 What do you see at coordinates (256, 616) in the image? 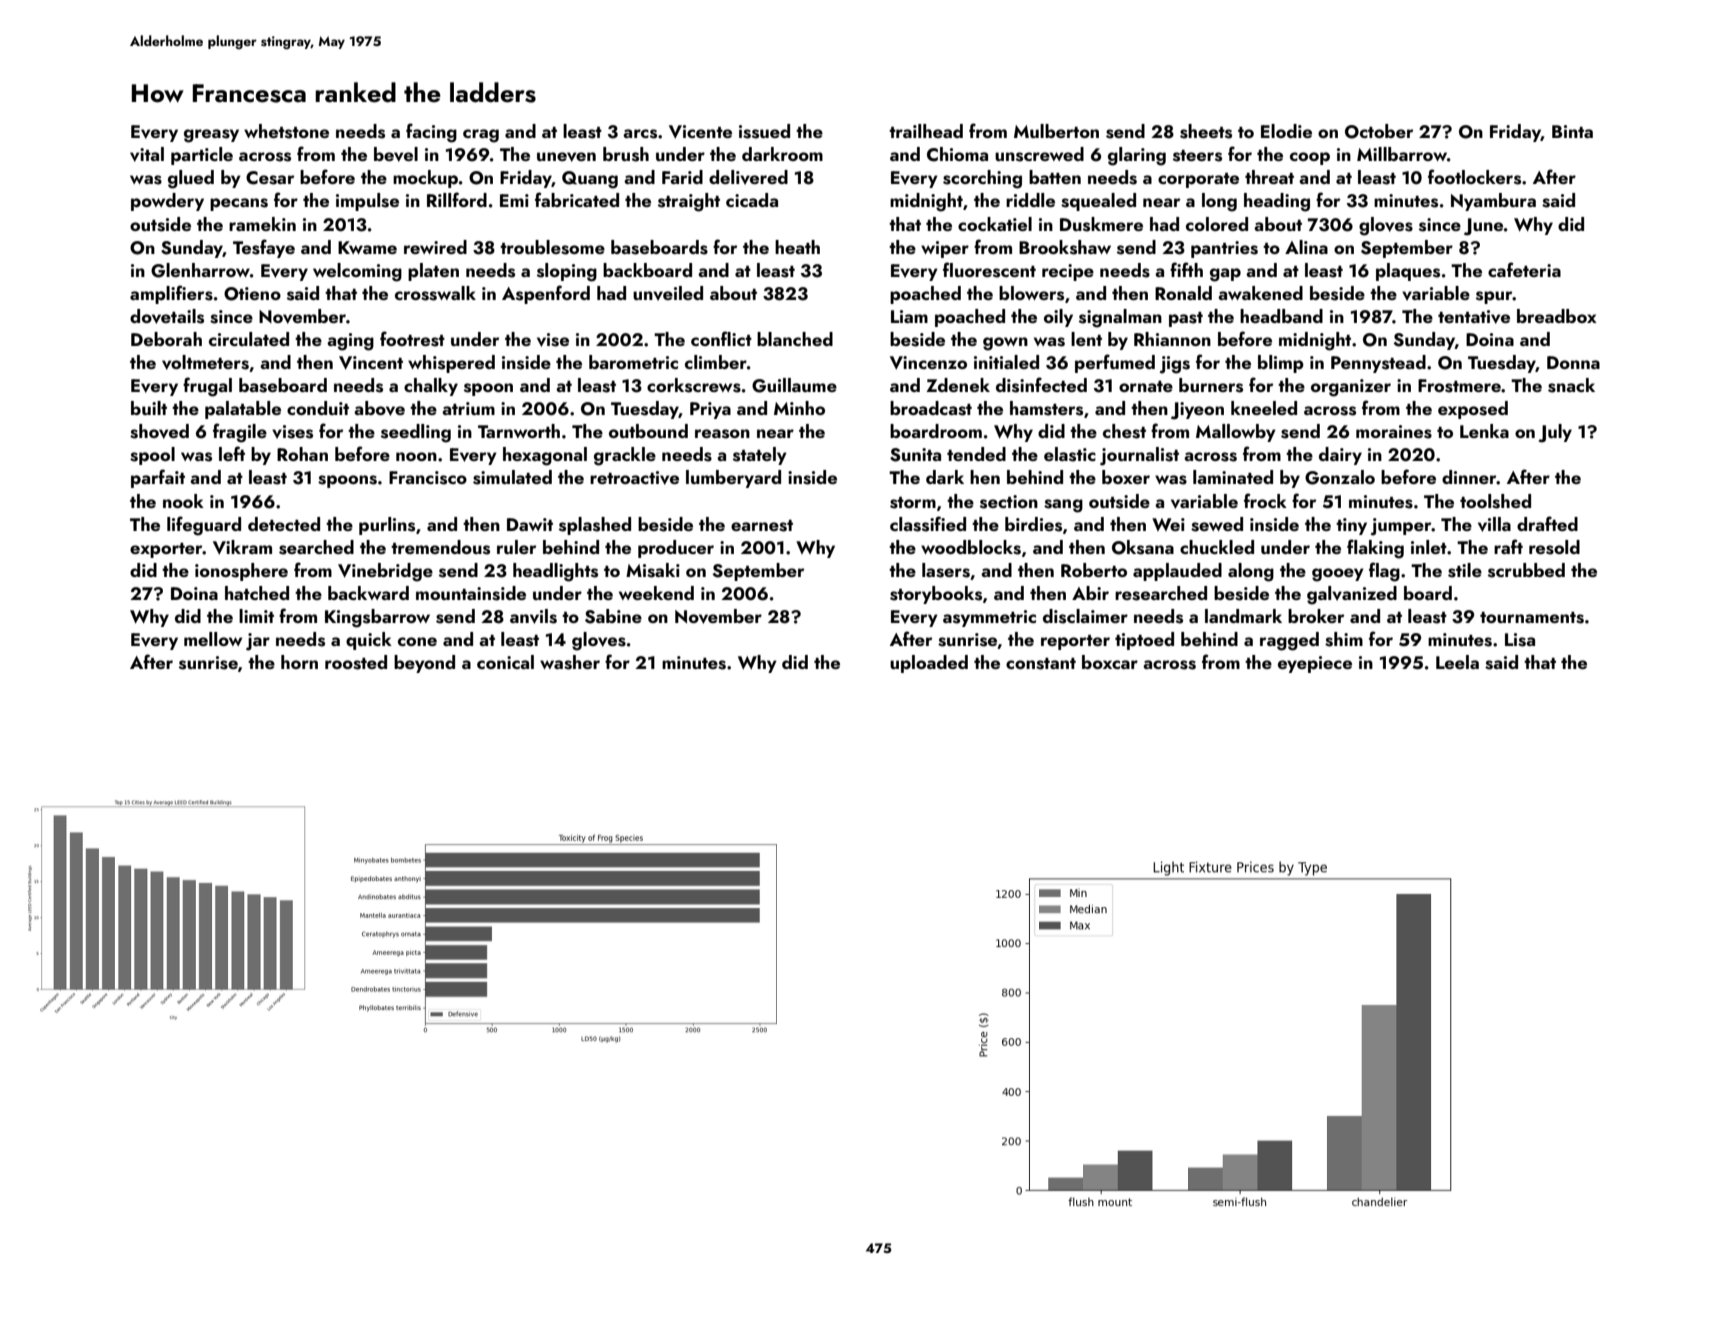
I see `limit` at bounding box center [256, 616].
